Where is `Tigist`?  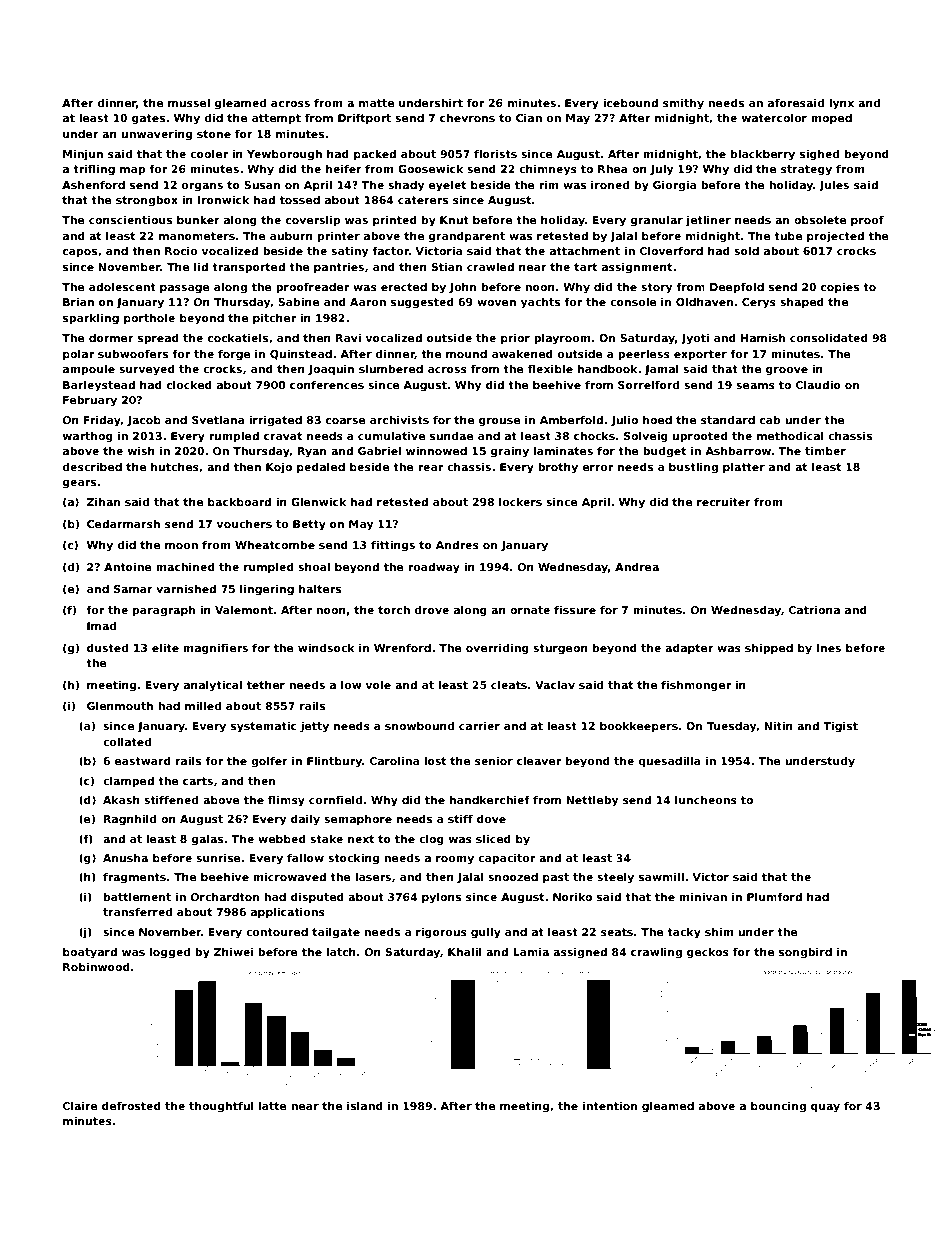 Tigist is located at coordinates (841, 727).
